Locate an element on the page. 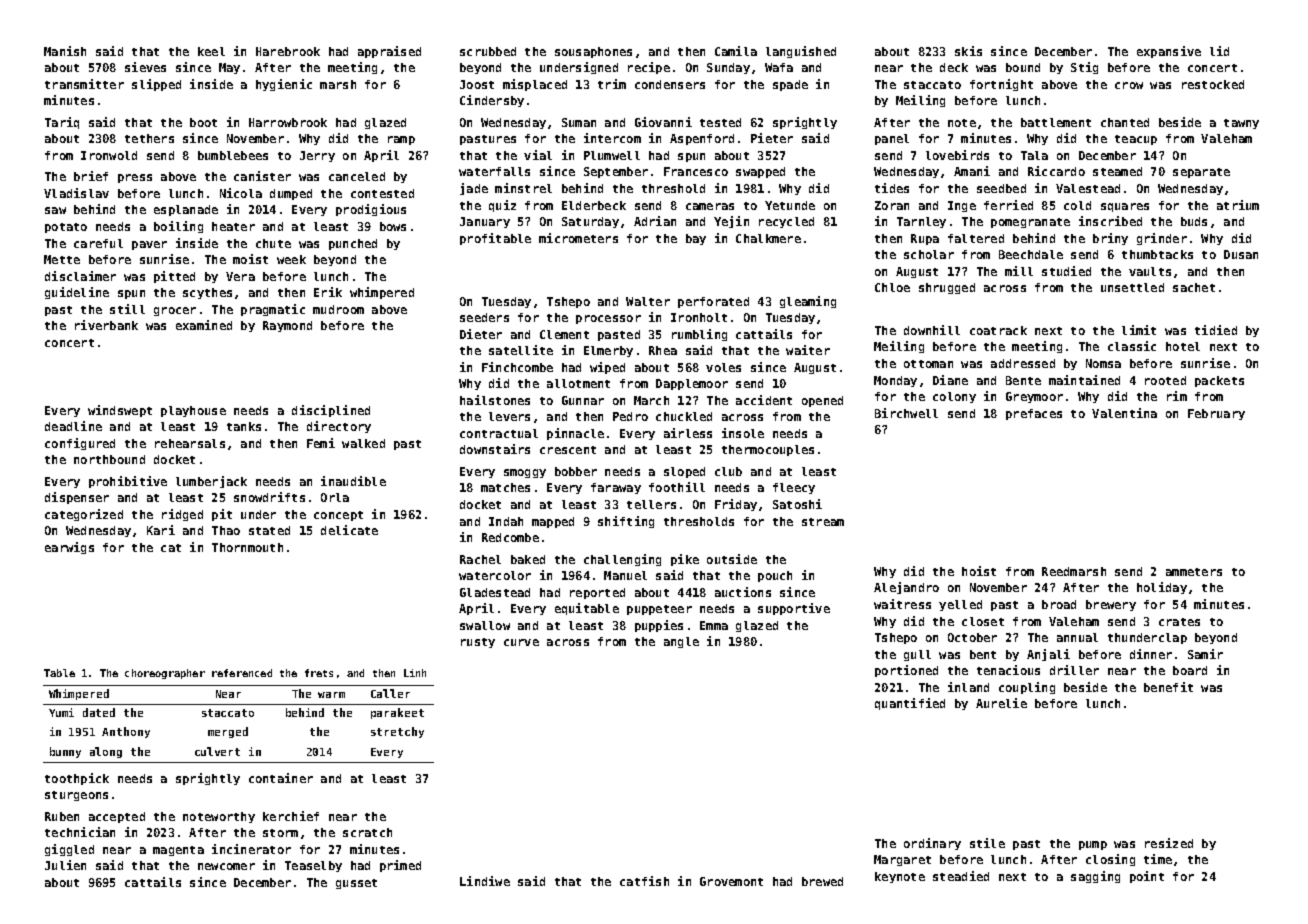  deadline is located at coordinates (73, 426).
